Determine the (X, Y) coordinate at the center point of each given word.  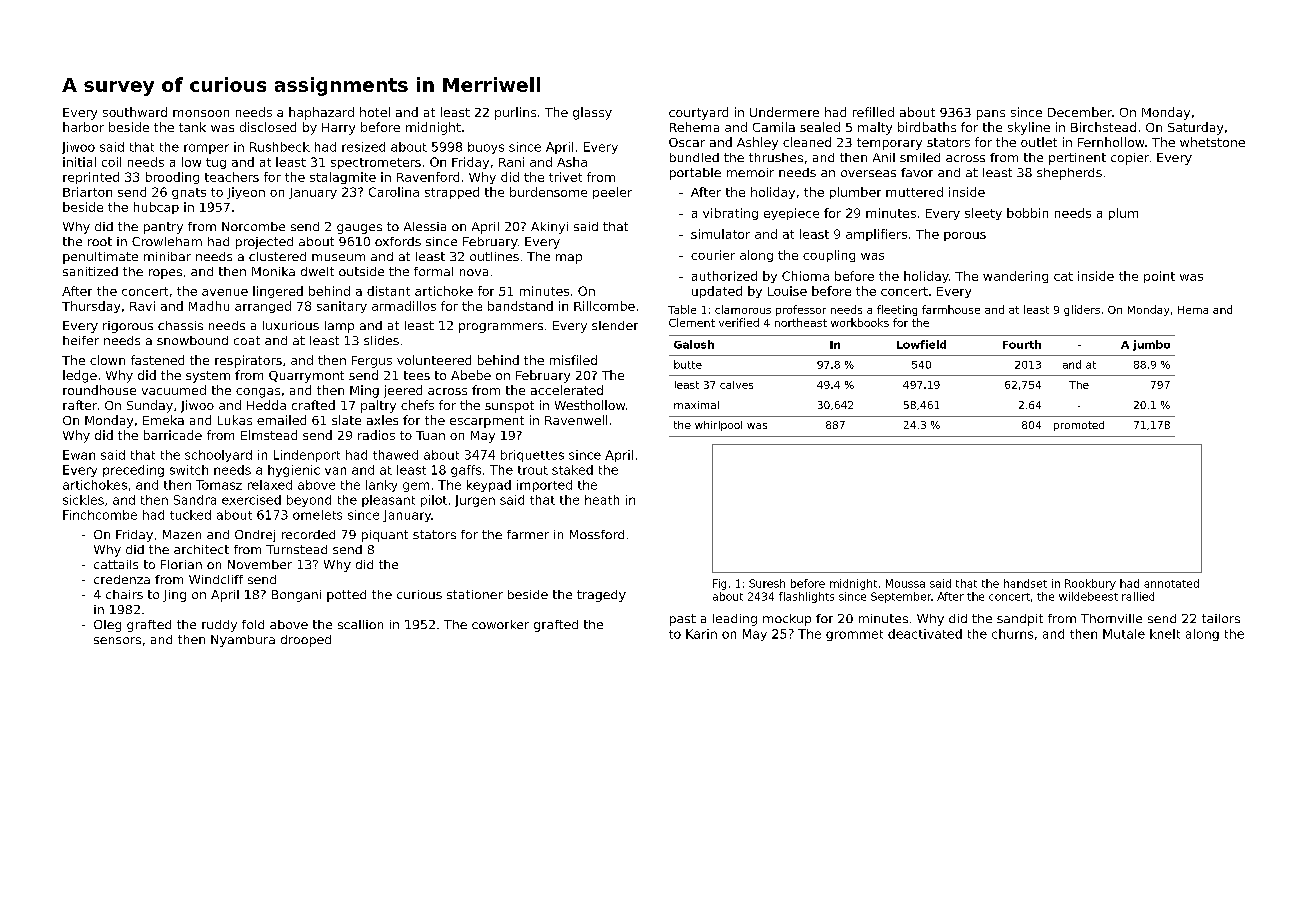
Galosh (694, 344)
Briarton (87, 192)
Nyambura (243, 641)
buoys (486, 148)
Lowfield (921, 344)
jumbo (1151, 345)
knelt (1165, 634)
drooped (306, 641)
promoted (1079, 426)
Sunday (150, 406)
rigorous (128, 327)
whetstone (1212, 142)
